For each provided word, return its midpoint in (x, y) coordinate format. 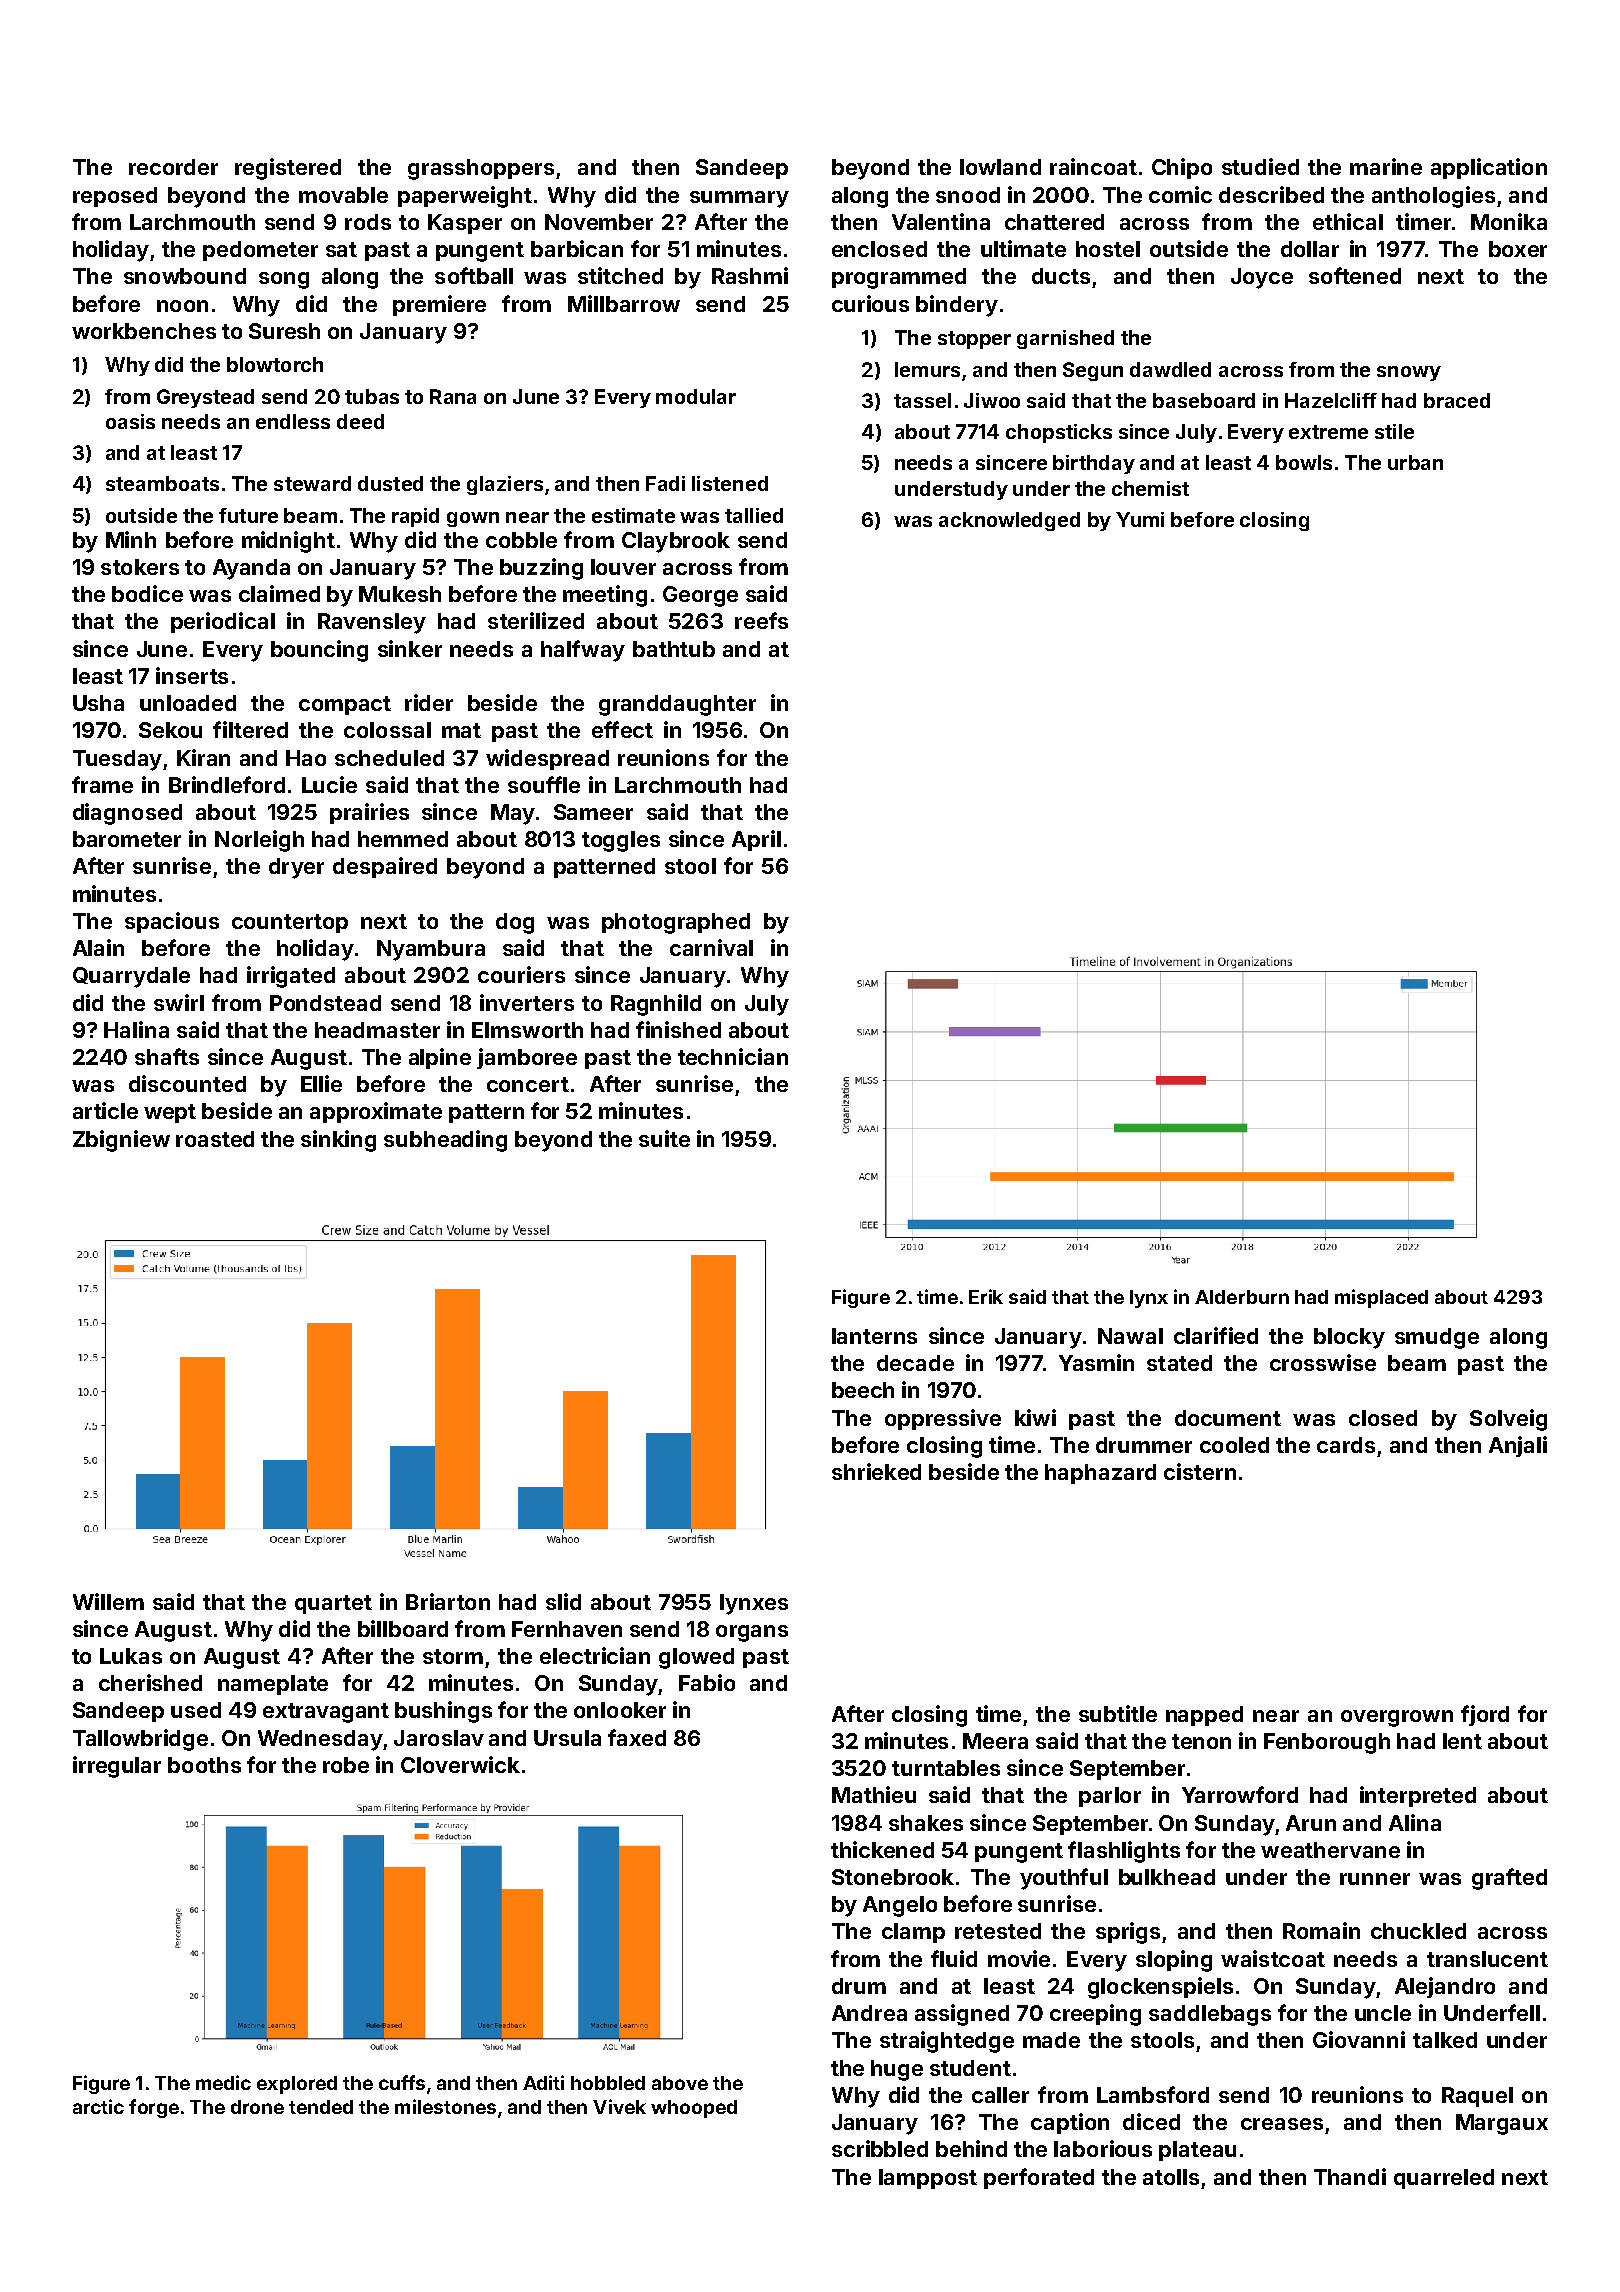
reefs (761, 620)
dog (515, 923)
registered (288, 169)
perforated (1039, 2178)
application (1489, 168)
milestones (445, 2106)
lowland (1000, 167)
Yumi (1140, 519)
